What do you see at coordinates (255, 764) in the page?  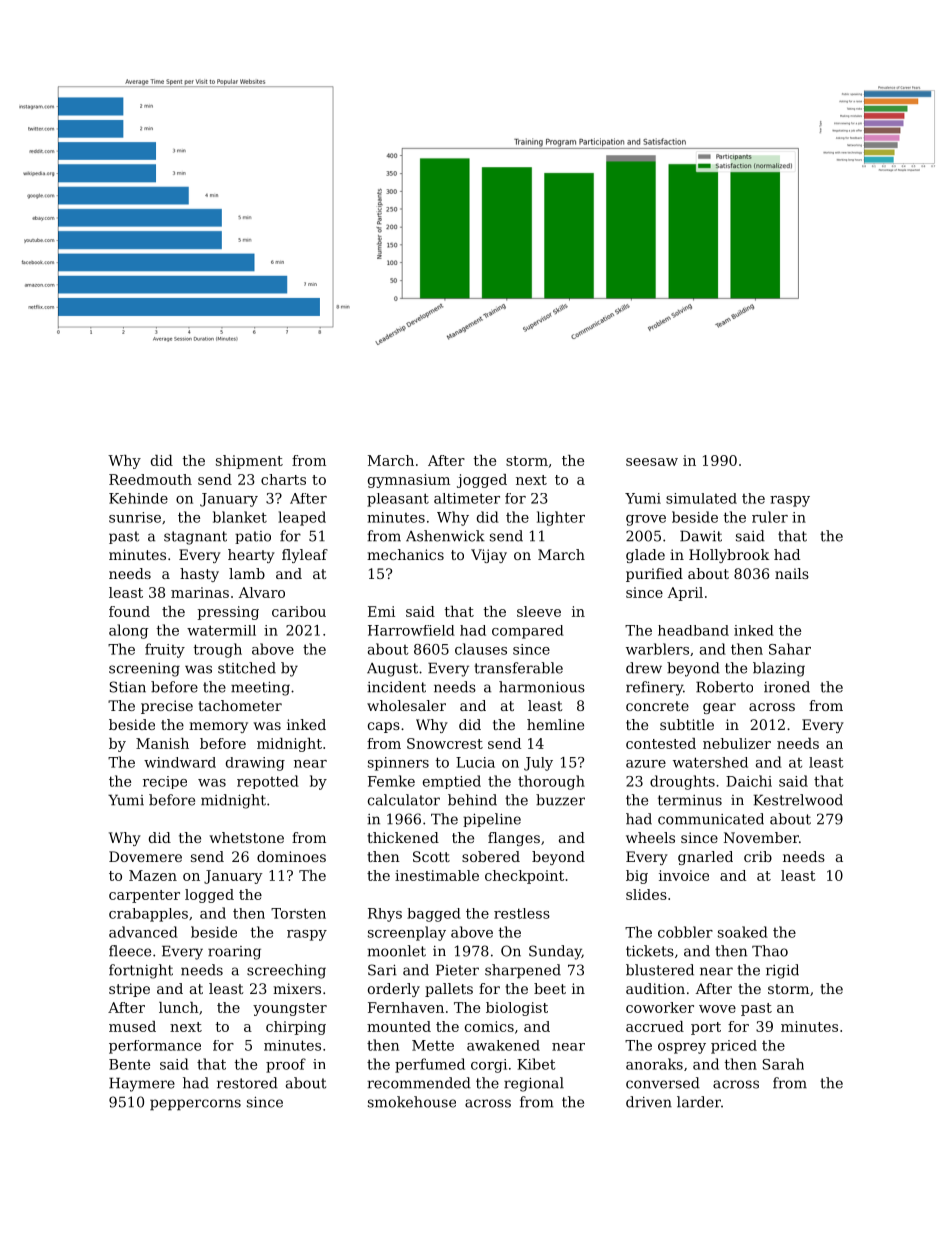 I see `drawing` at bounding box center [255, 764].
